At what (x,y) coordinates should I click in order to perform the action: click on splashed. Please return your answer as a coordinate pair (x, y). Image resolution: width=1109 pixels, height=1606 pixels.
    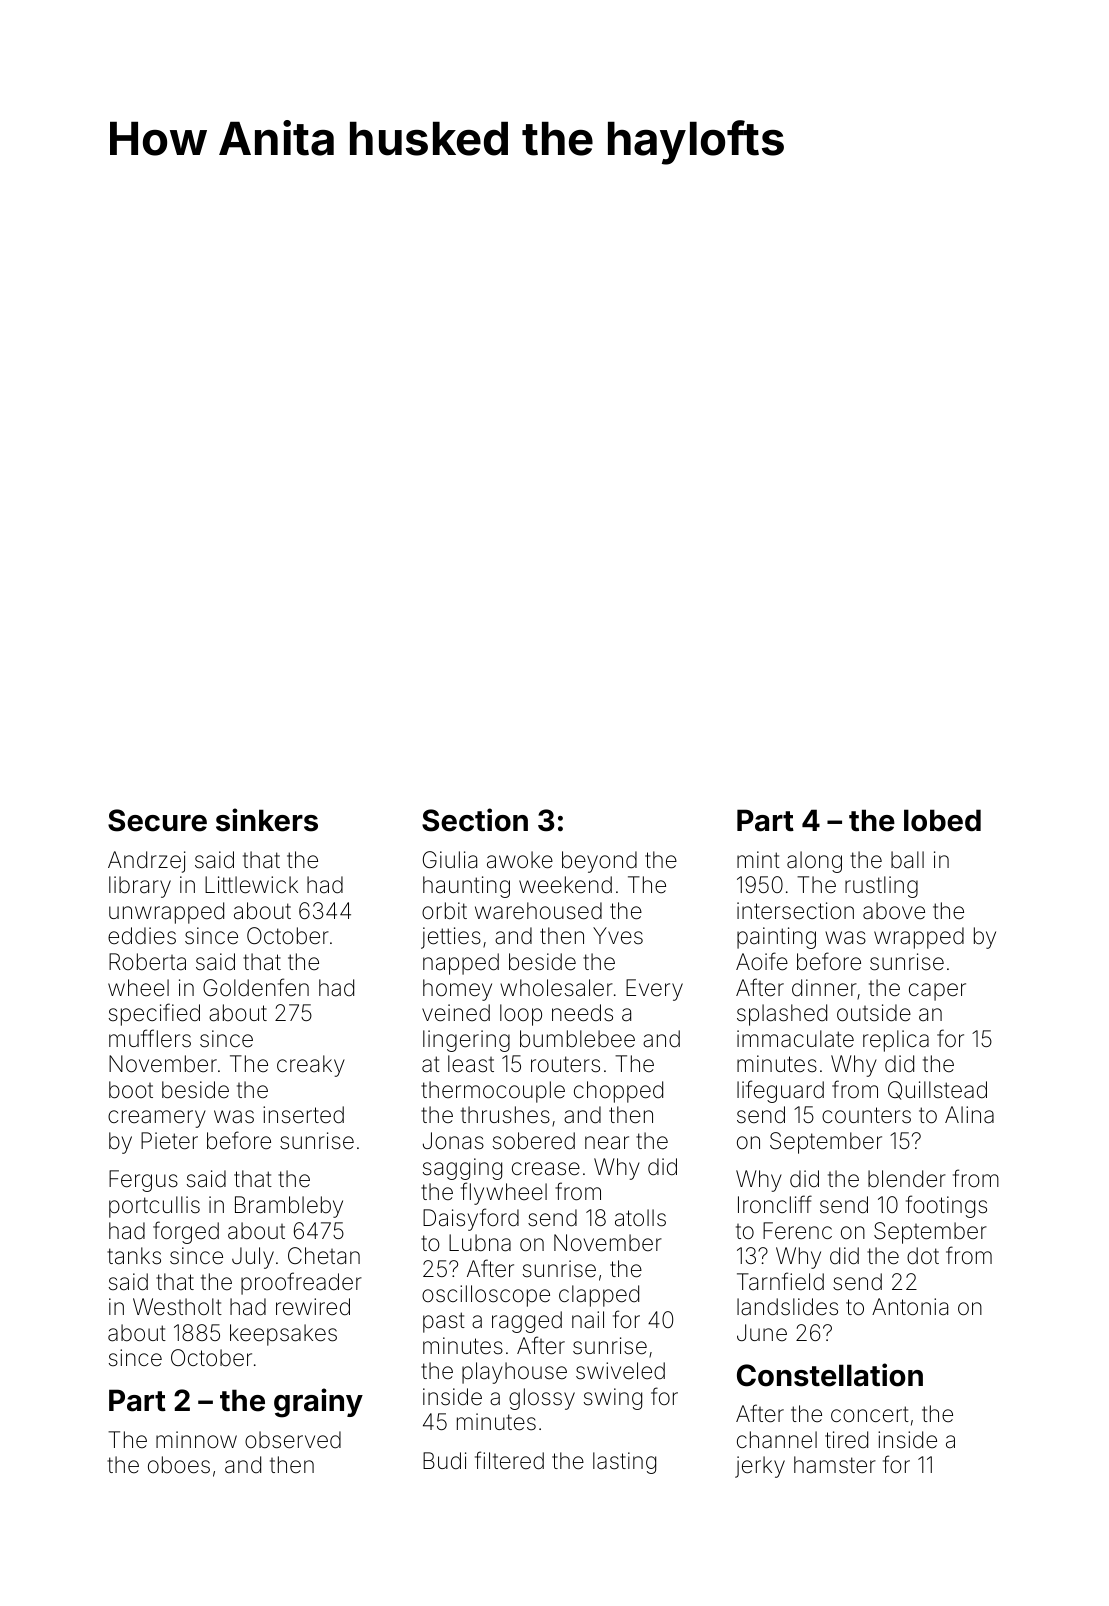
    Looking at the image, I should click on (782, 1015).
